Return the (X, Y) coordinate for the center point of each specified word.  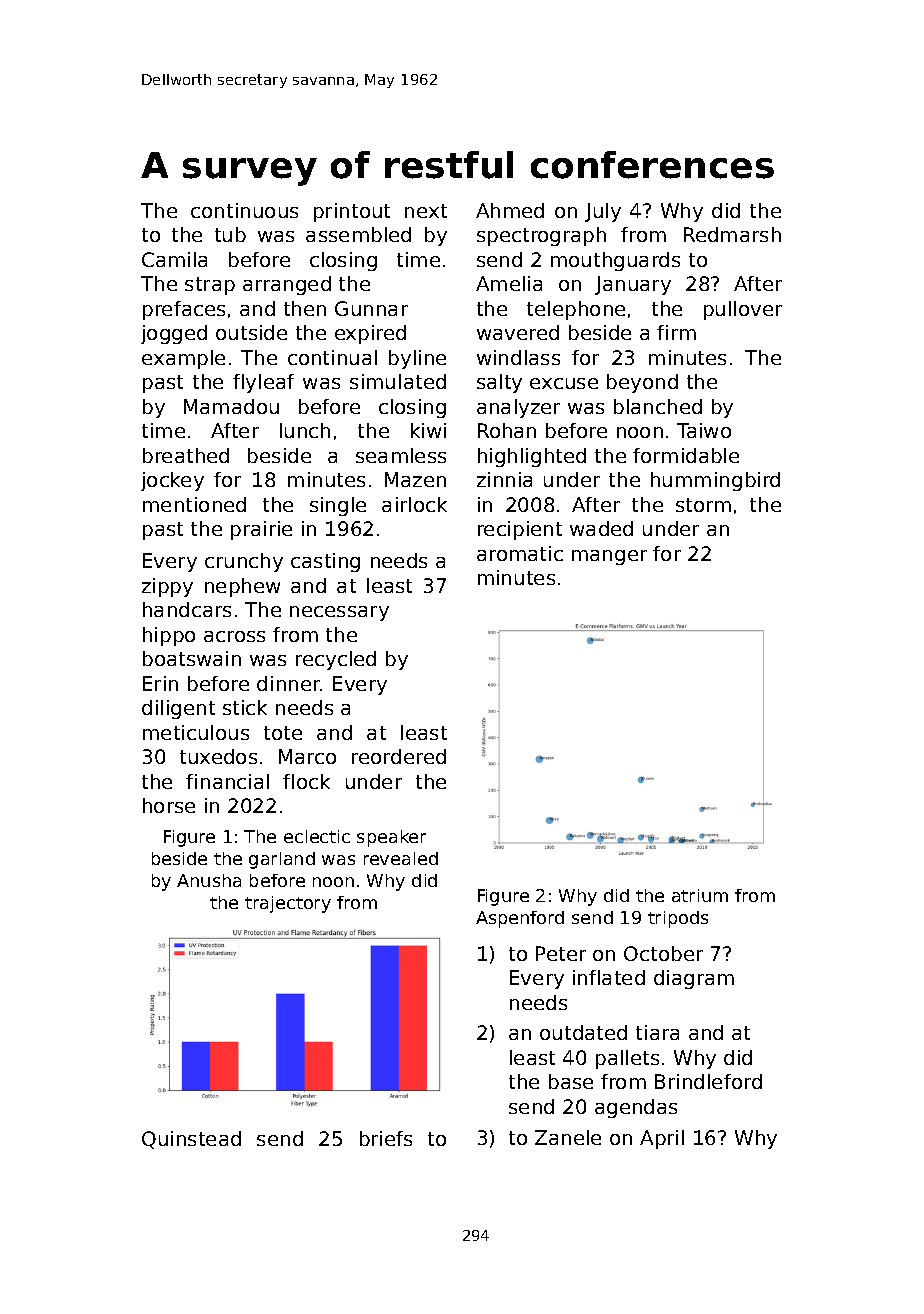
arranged (287, 285)
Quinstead (191, 1140)
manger (609, 557)
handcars (187, 609)
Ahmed (510, 210)
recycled (336, 660)
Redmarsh (732, 234)
